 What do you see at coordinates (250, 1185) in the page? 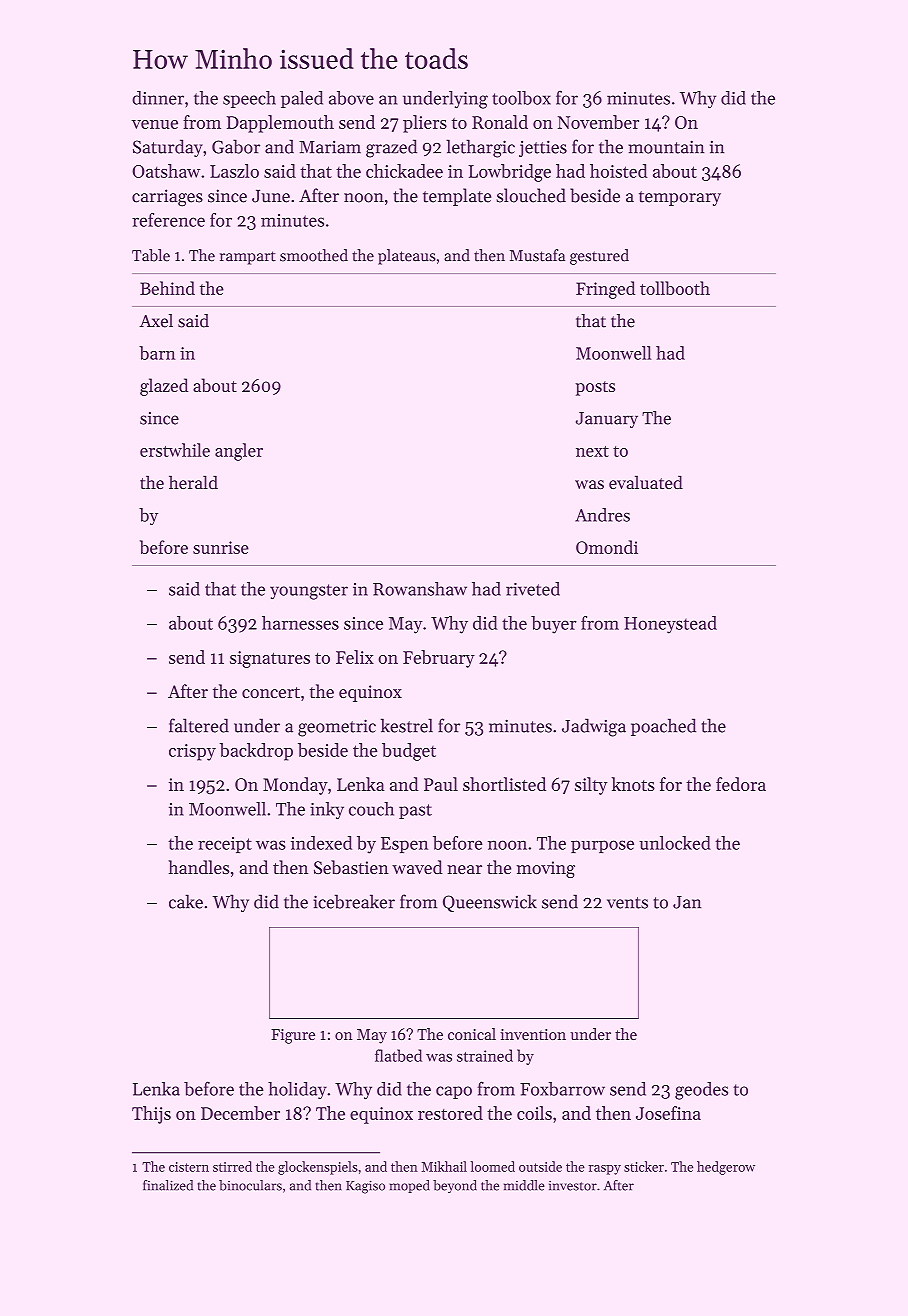
I see `binoculars` at bounding box center [250, 1185].
